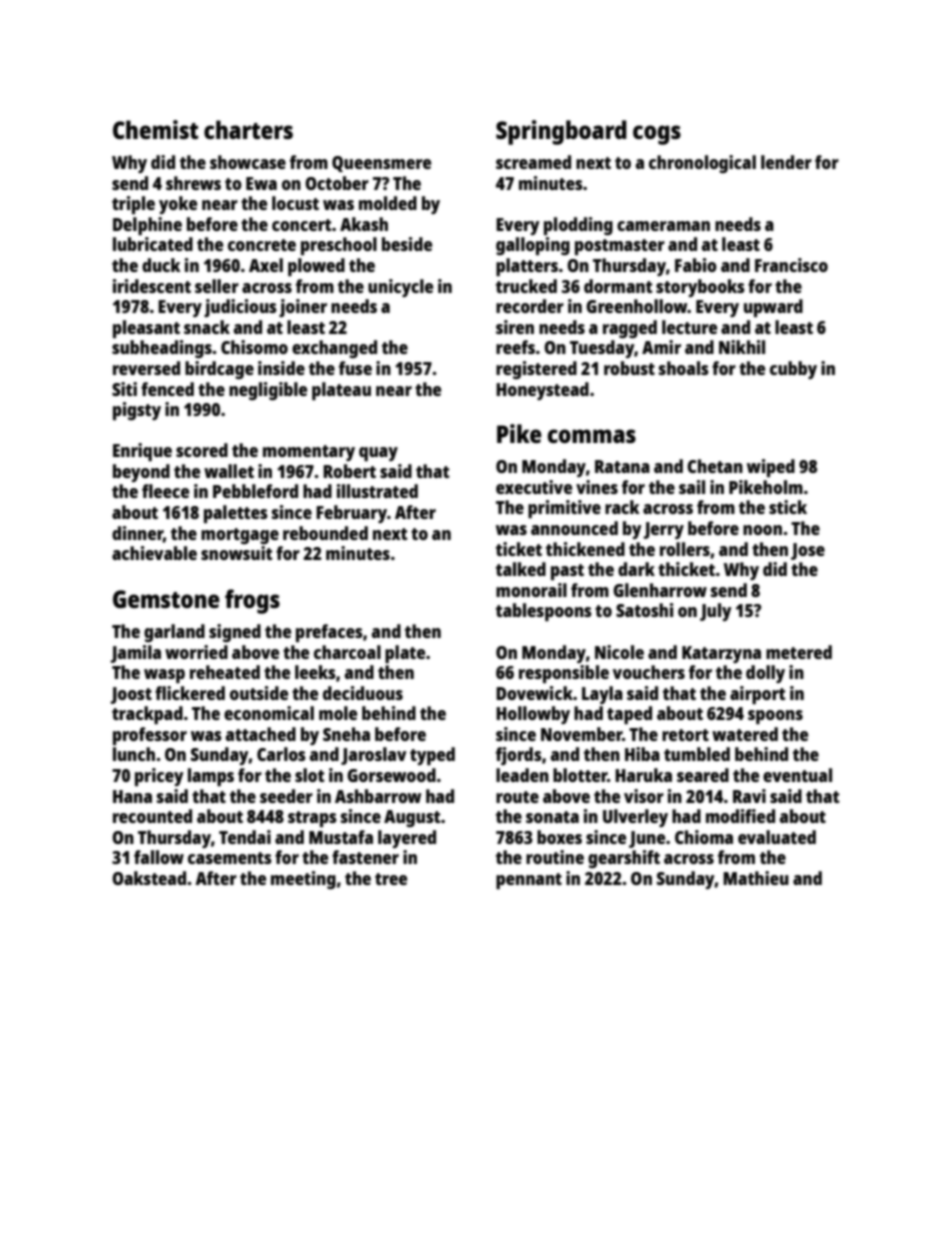  I want to click on screamed, so click(533, 162).
